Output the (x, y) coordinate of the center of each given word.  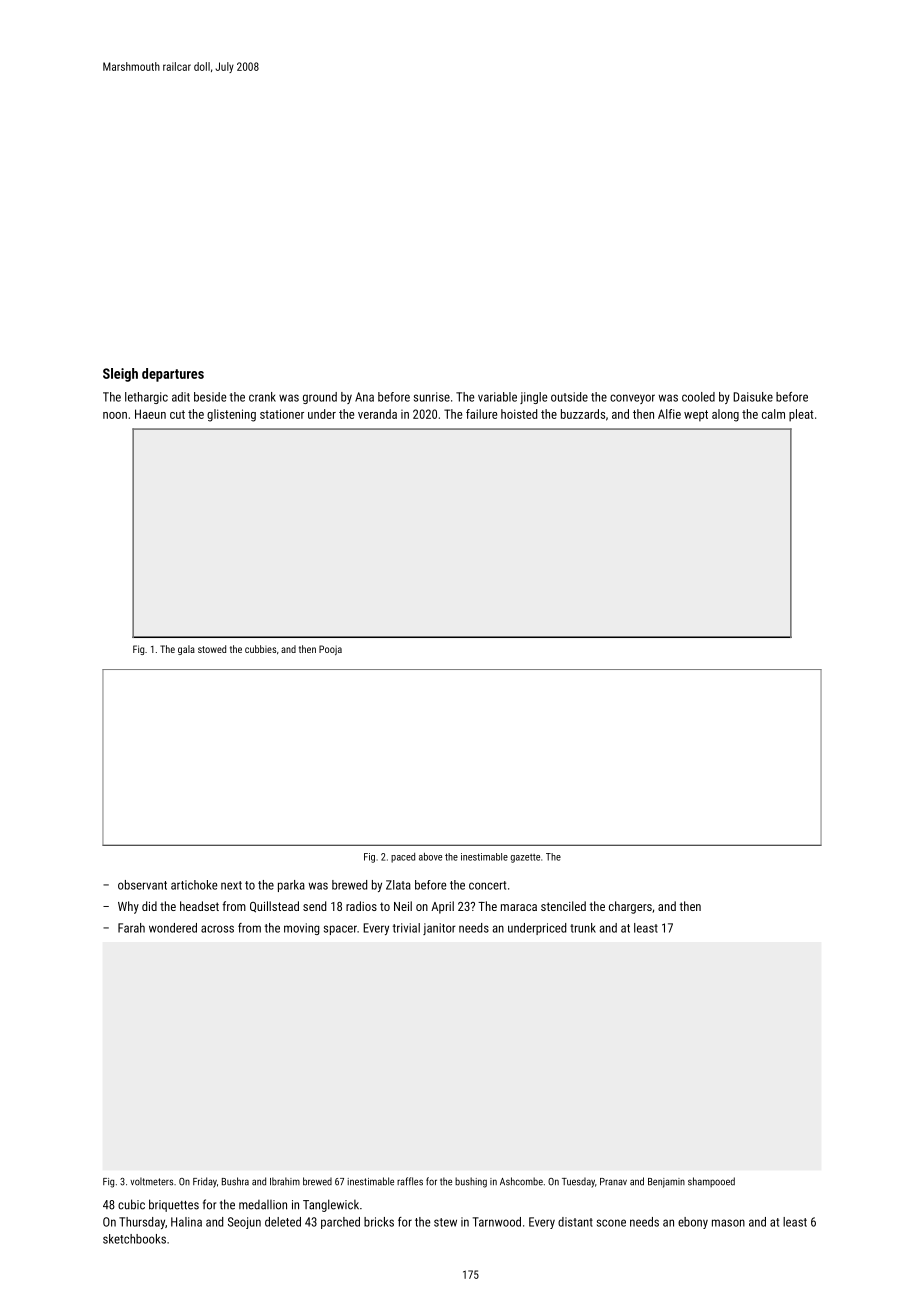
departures (173, 375)
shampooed (711, 1182)
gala (186, 650)
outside (569, 397)
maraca (519, 907)
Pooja (330, 650)
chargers (630, 907)
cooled (698, 397)
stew (445, 1222)
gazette (525, 858)
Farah (131, 928)
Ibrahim (285, 1181)
